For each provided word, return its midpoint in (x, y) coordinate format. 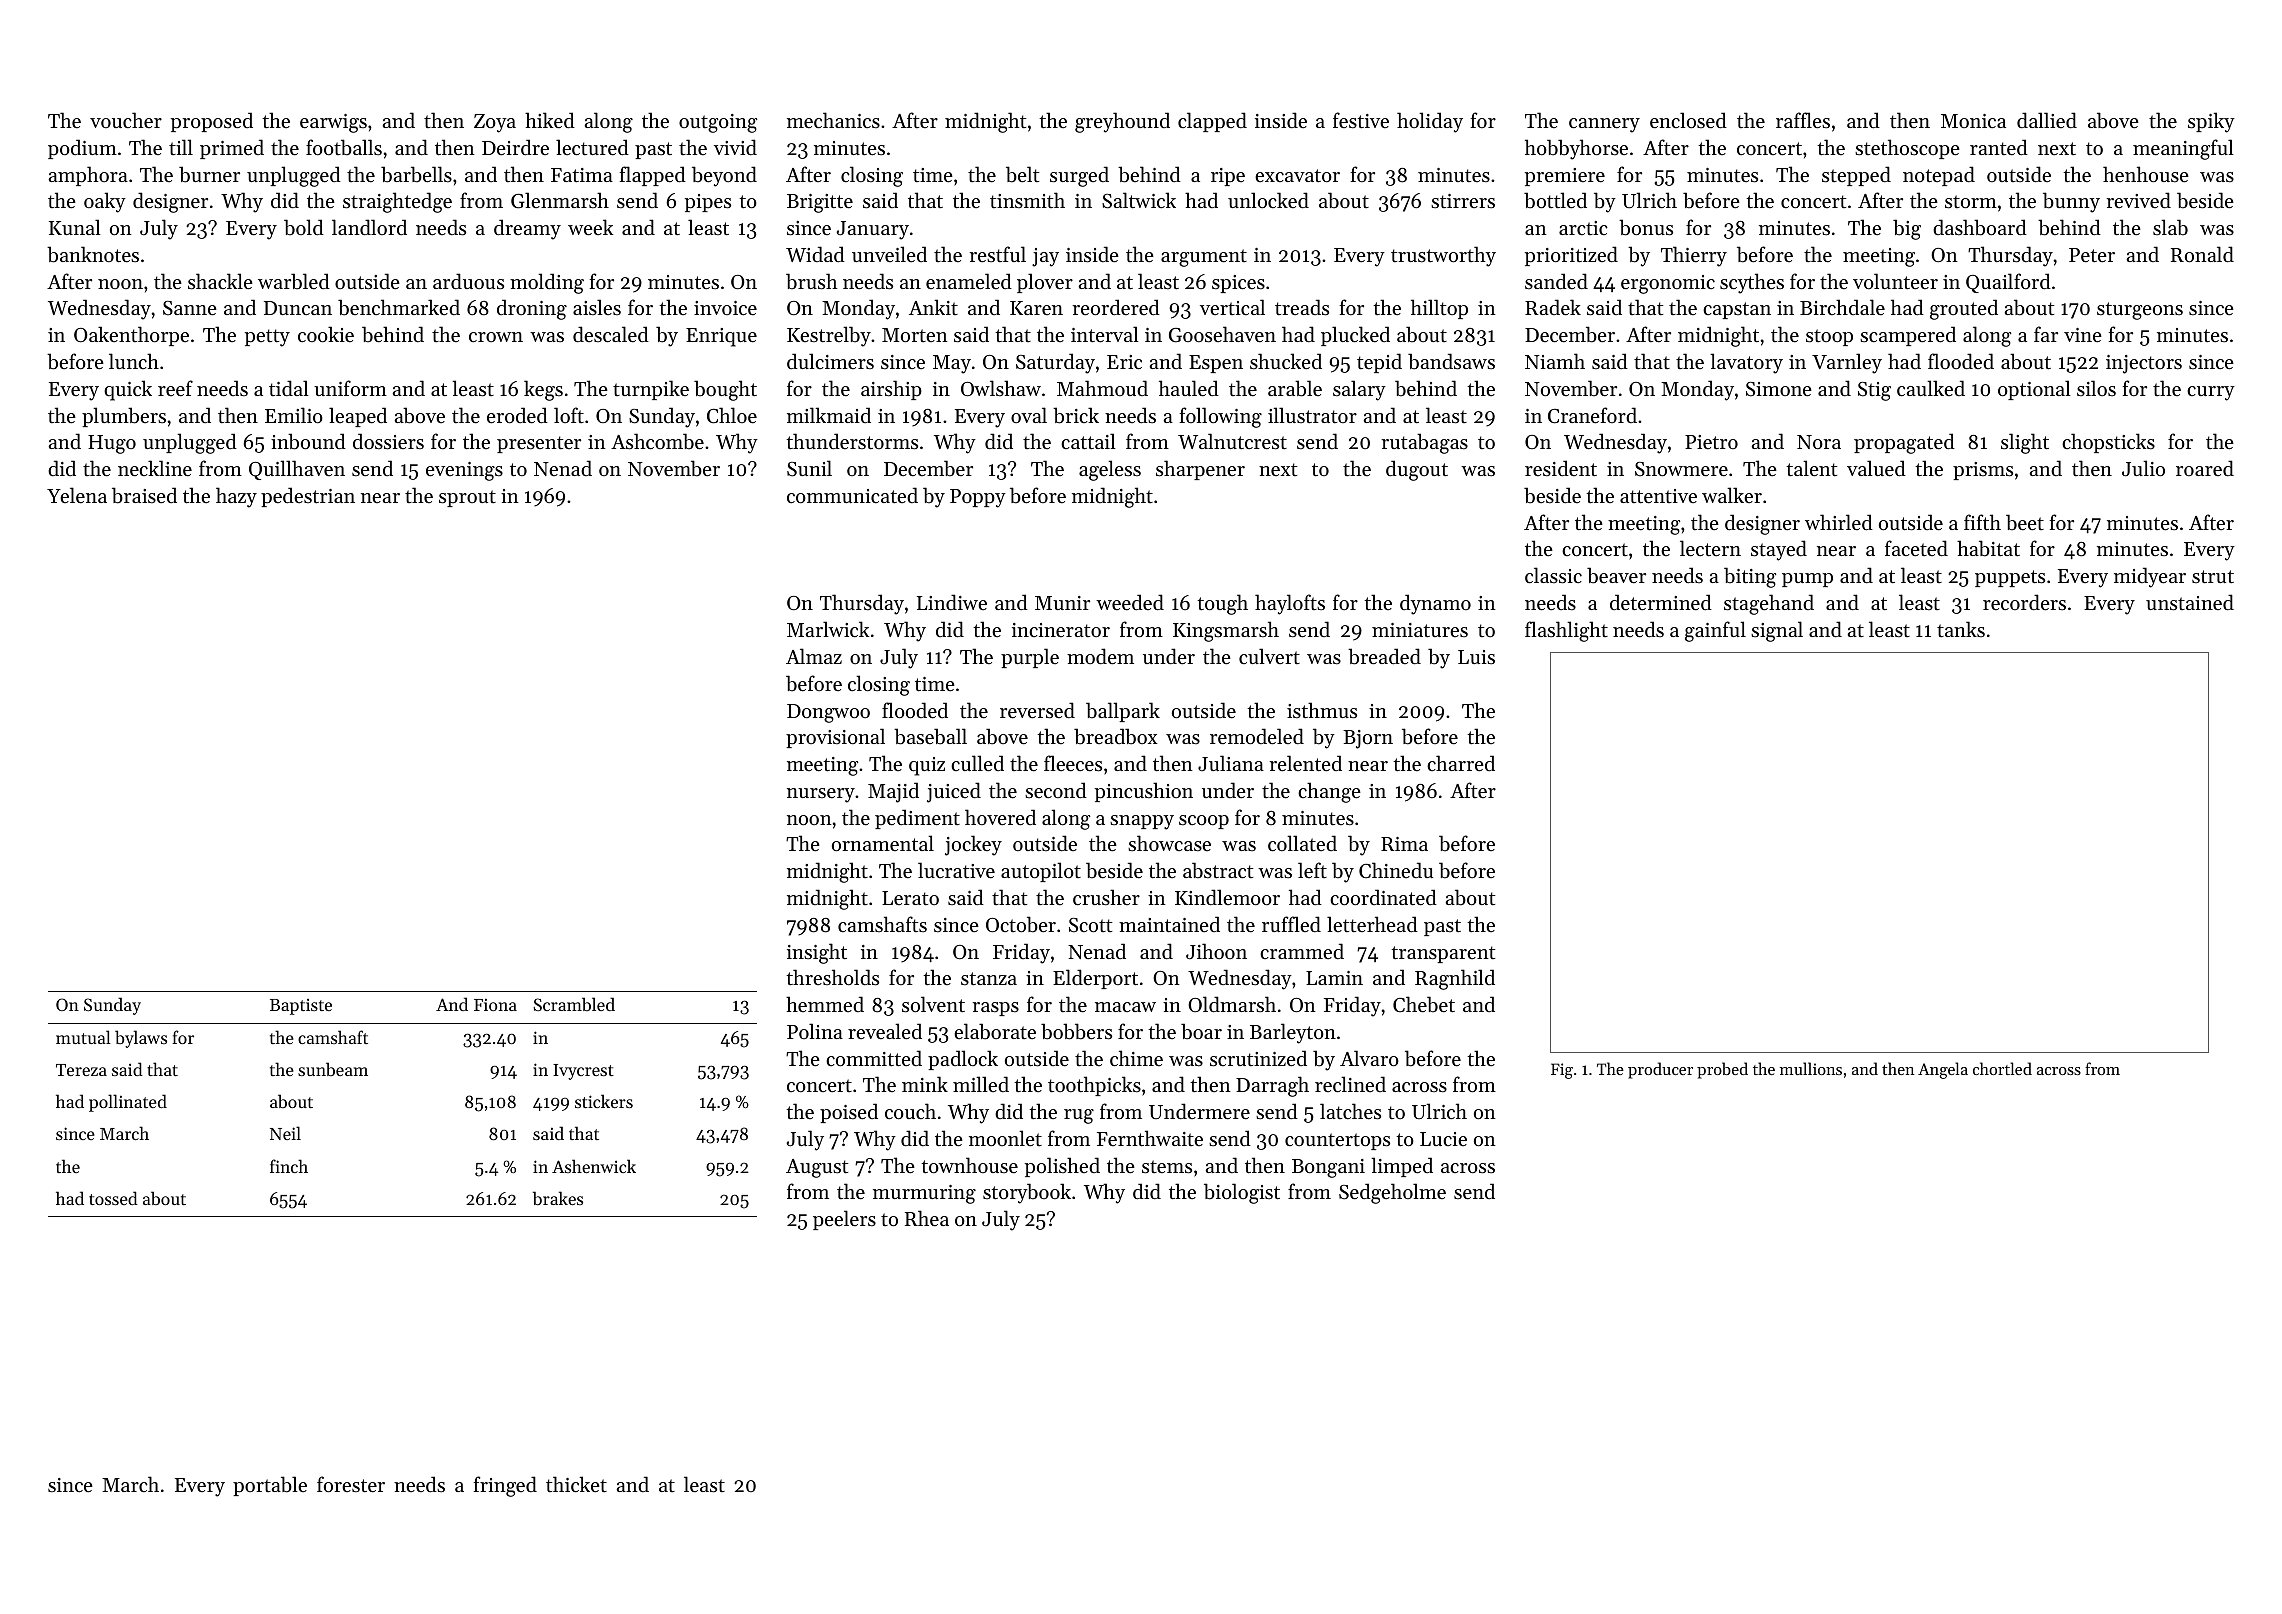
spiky (2211, 122)
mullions (1811, 1068)
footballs (344, 147)
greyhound (1122, 122)
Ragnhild (1455, 979)
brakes (558, 1198)
